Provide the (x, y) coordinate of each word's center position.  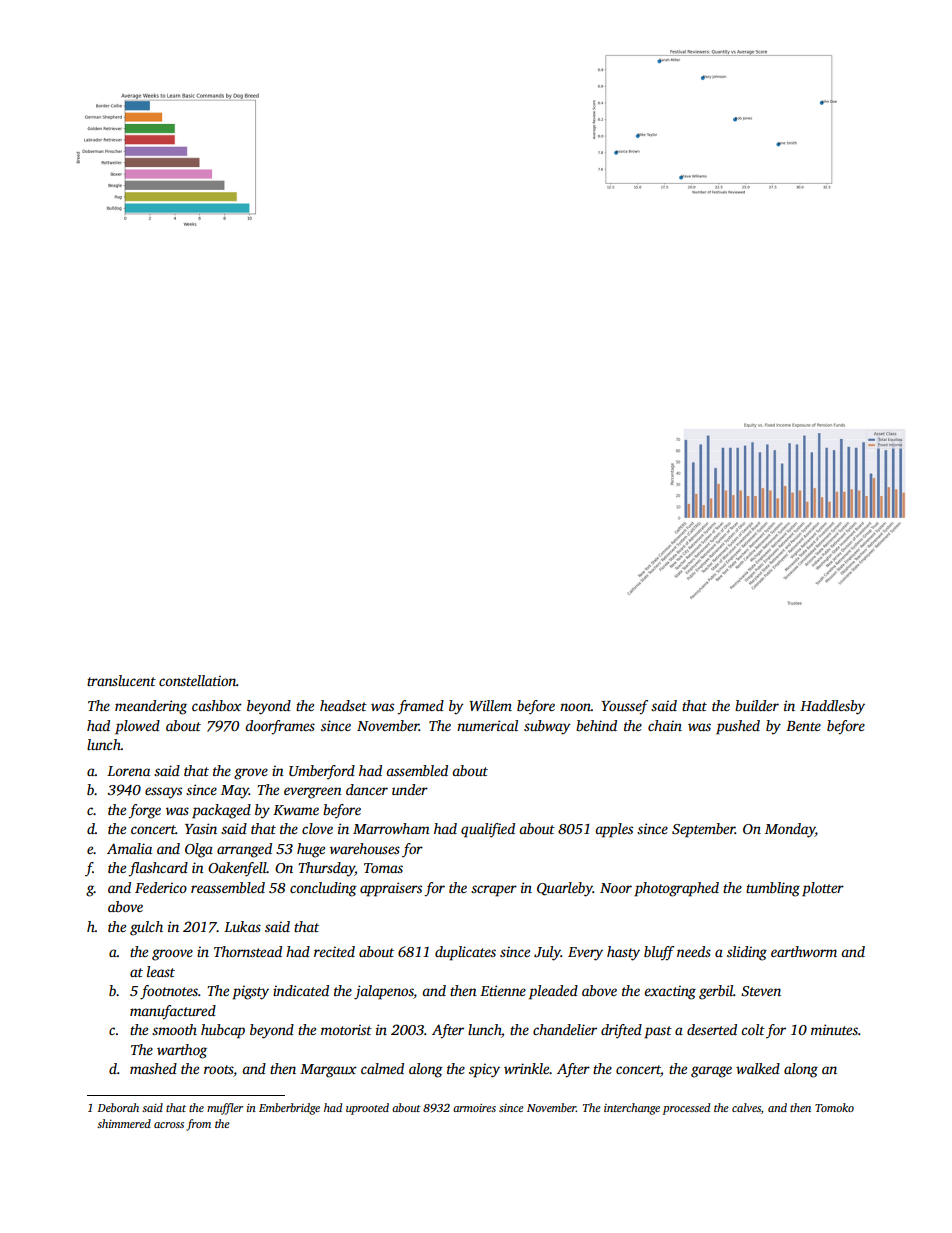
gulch (146, 928)
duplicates (465, 953)
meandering (151, 707)
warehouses (365, 848)
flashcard (158, 869)
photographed (676, 889)
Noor (616, 888)
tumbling (773, 889)
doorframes (280, 727)
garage (711, 1072)
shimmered (124, 1123)
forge (144, 811)
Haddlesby (832, 707)
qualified (488, 830)
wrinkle (527, 1068)
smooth (174, 1029)
